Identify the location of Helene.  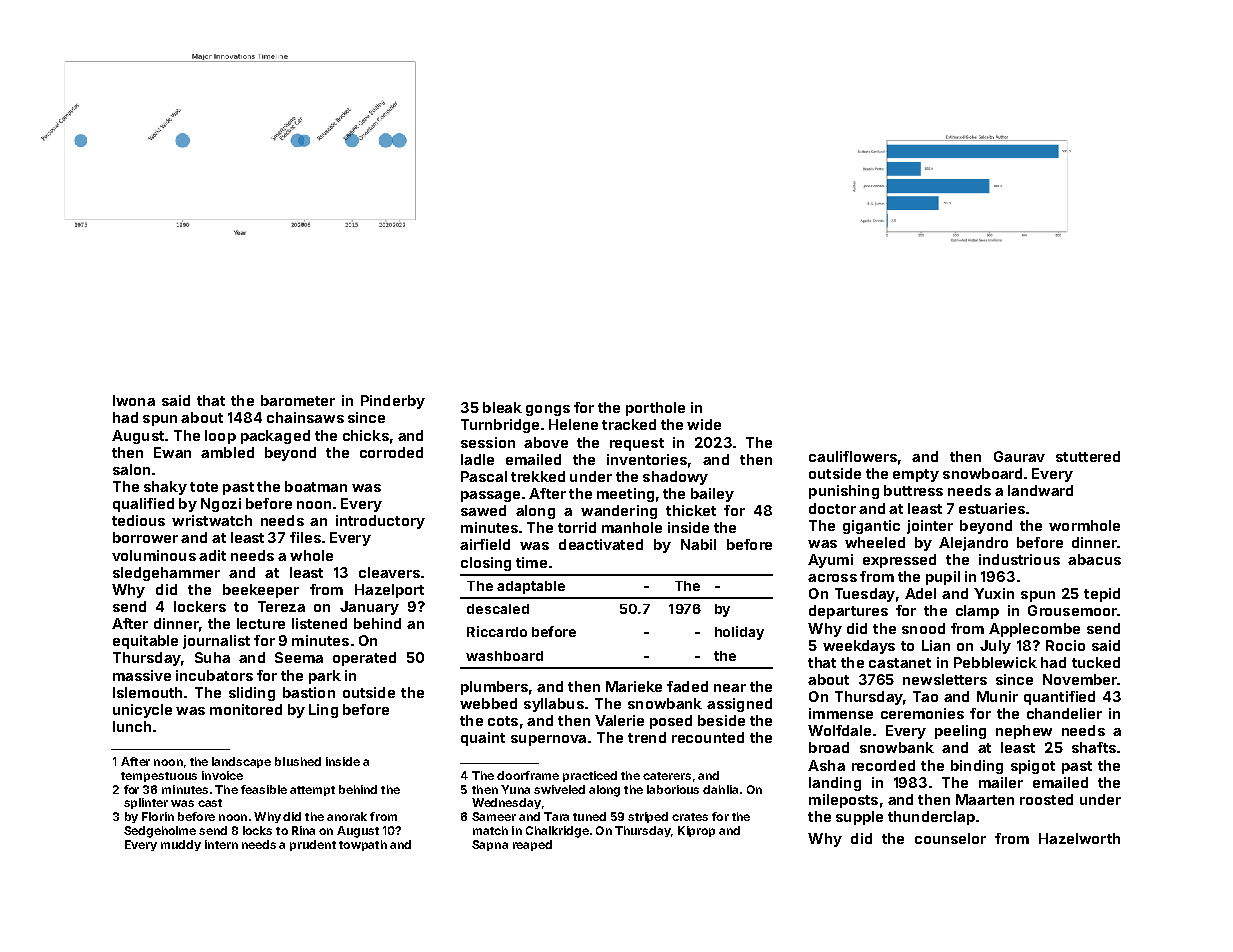
(573, 424).
